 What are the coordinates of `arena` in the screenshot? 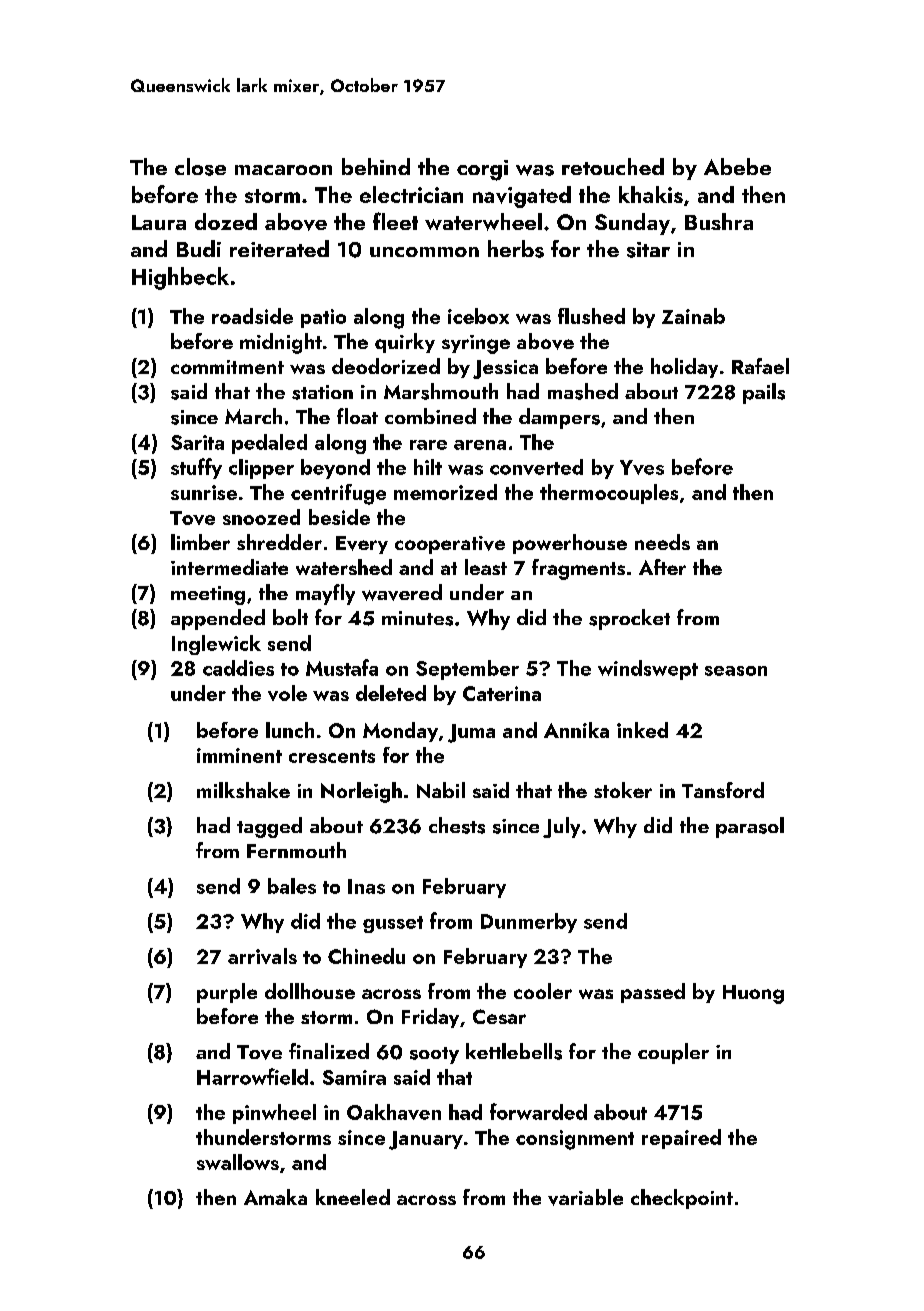 It's located at (480, 445).
